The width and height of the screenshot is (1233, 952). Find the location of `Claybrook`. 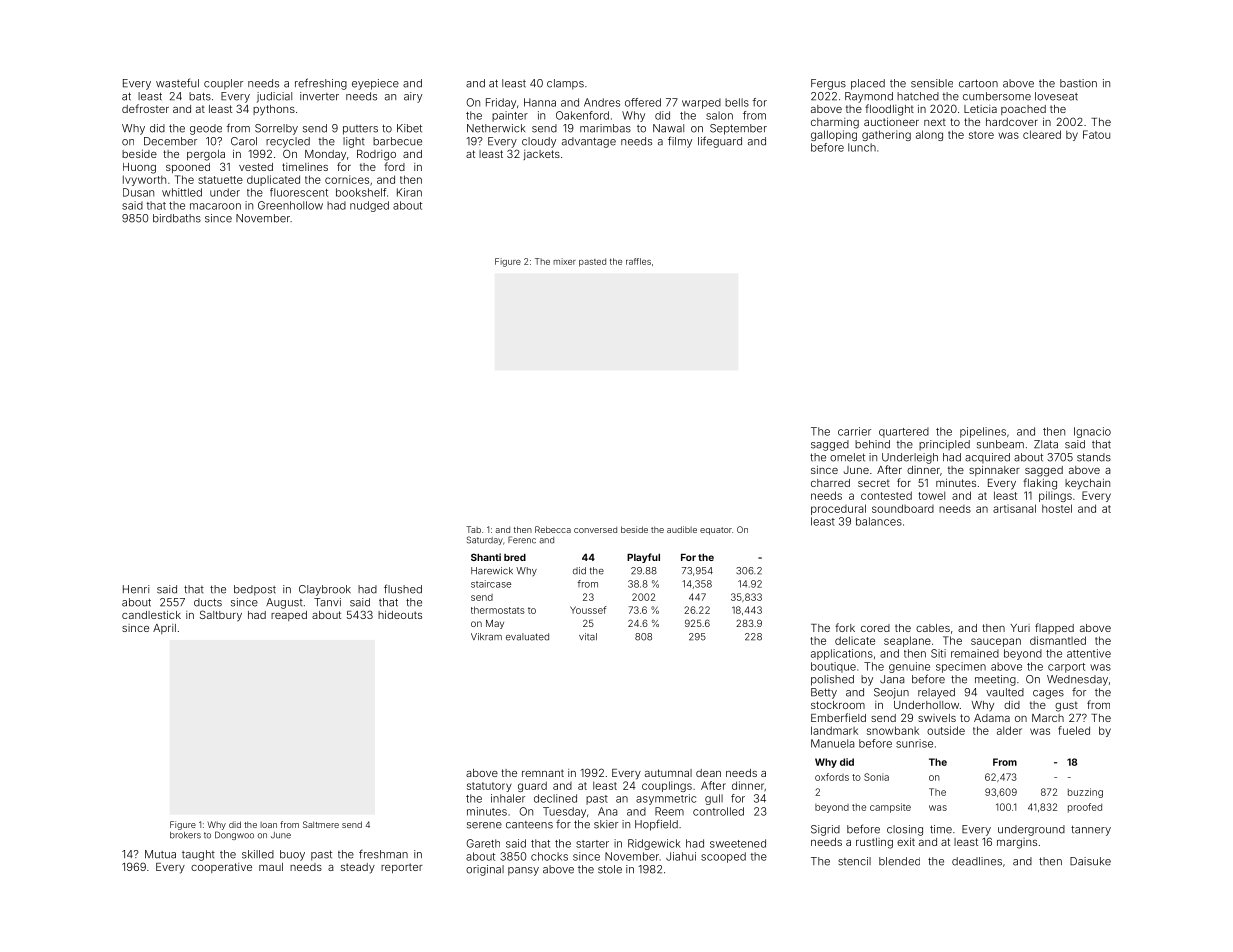

Claybrook is located at coordinates (325, 590).
